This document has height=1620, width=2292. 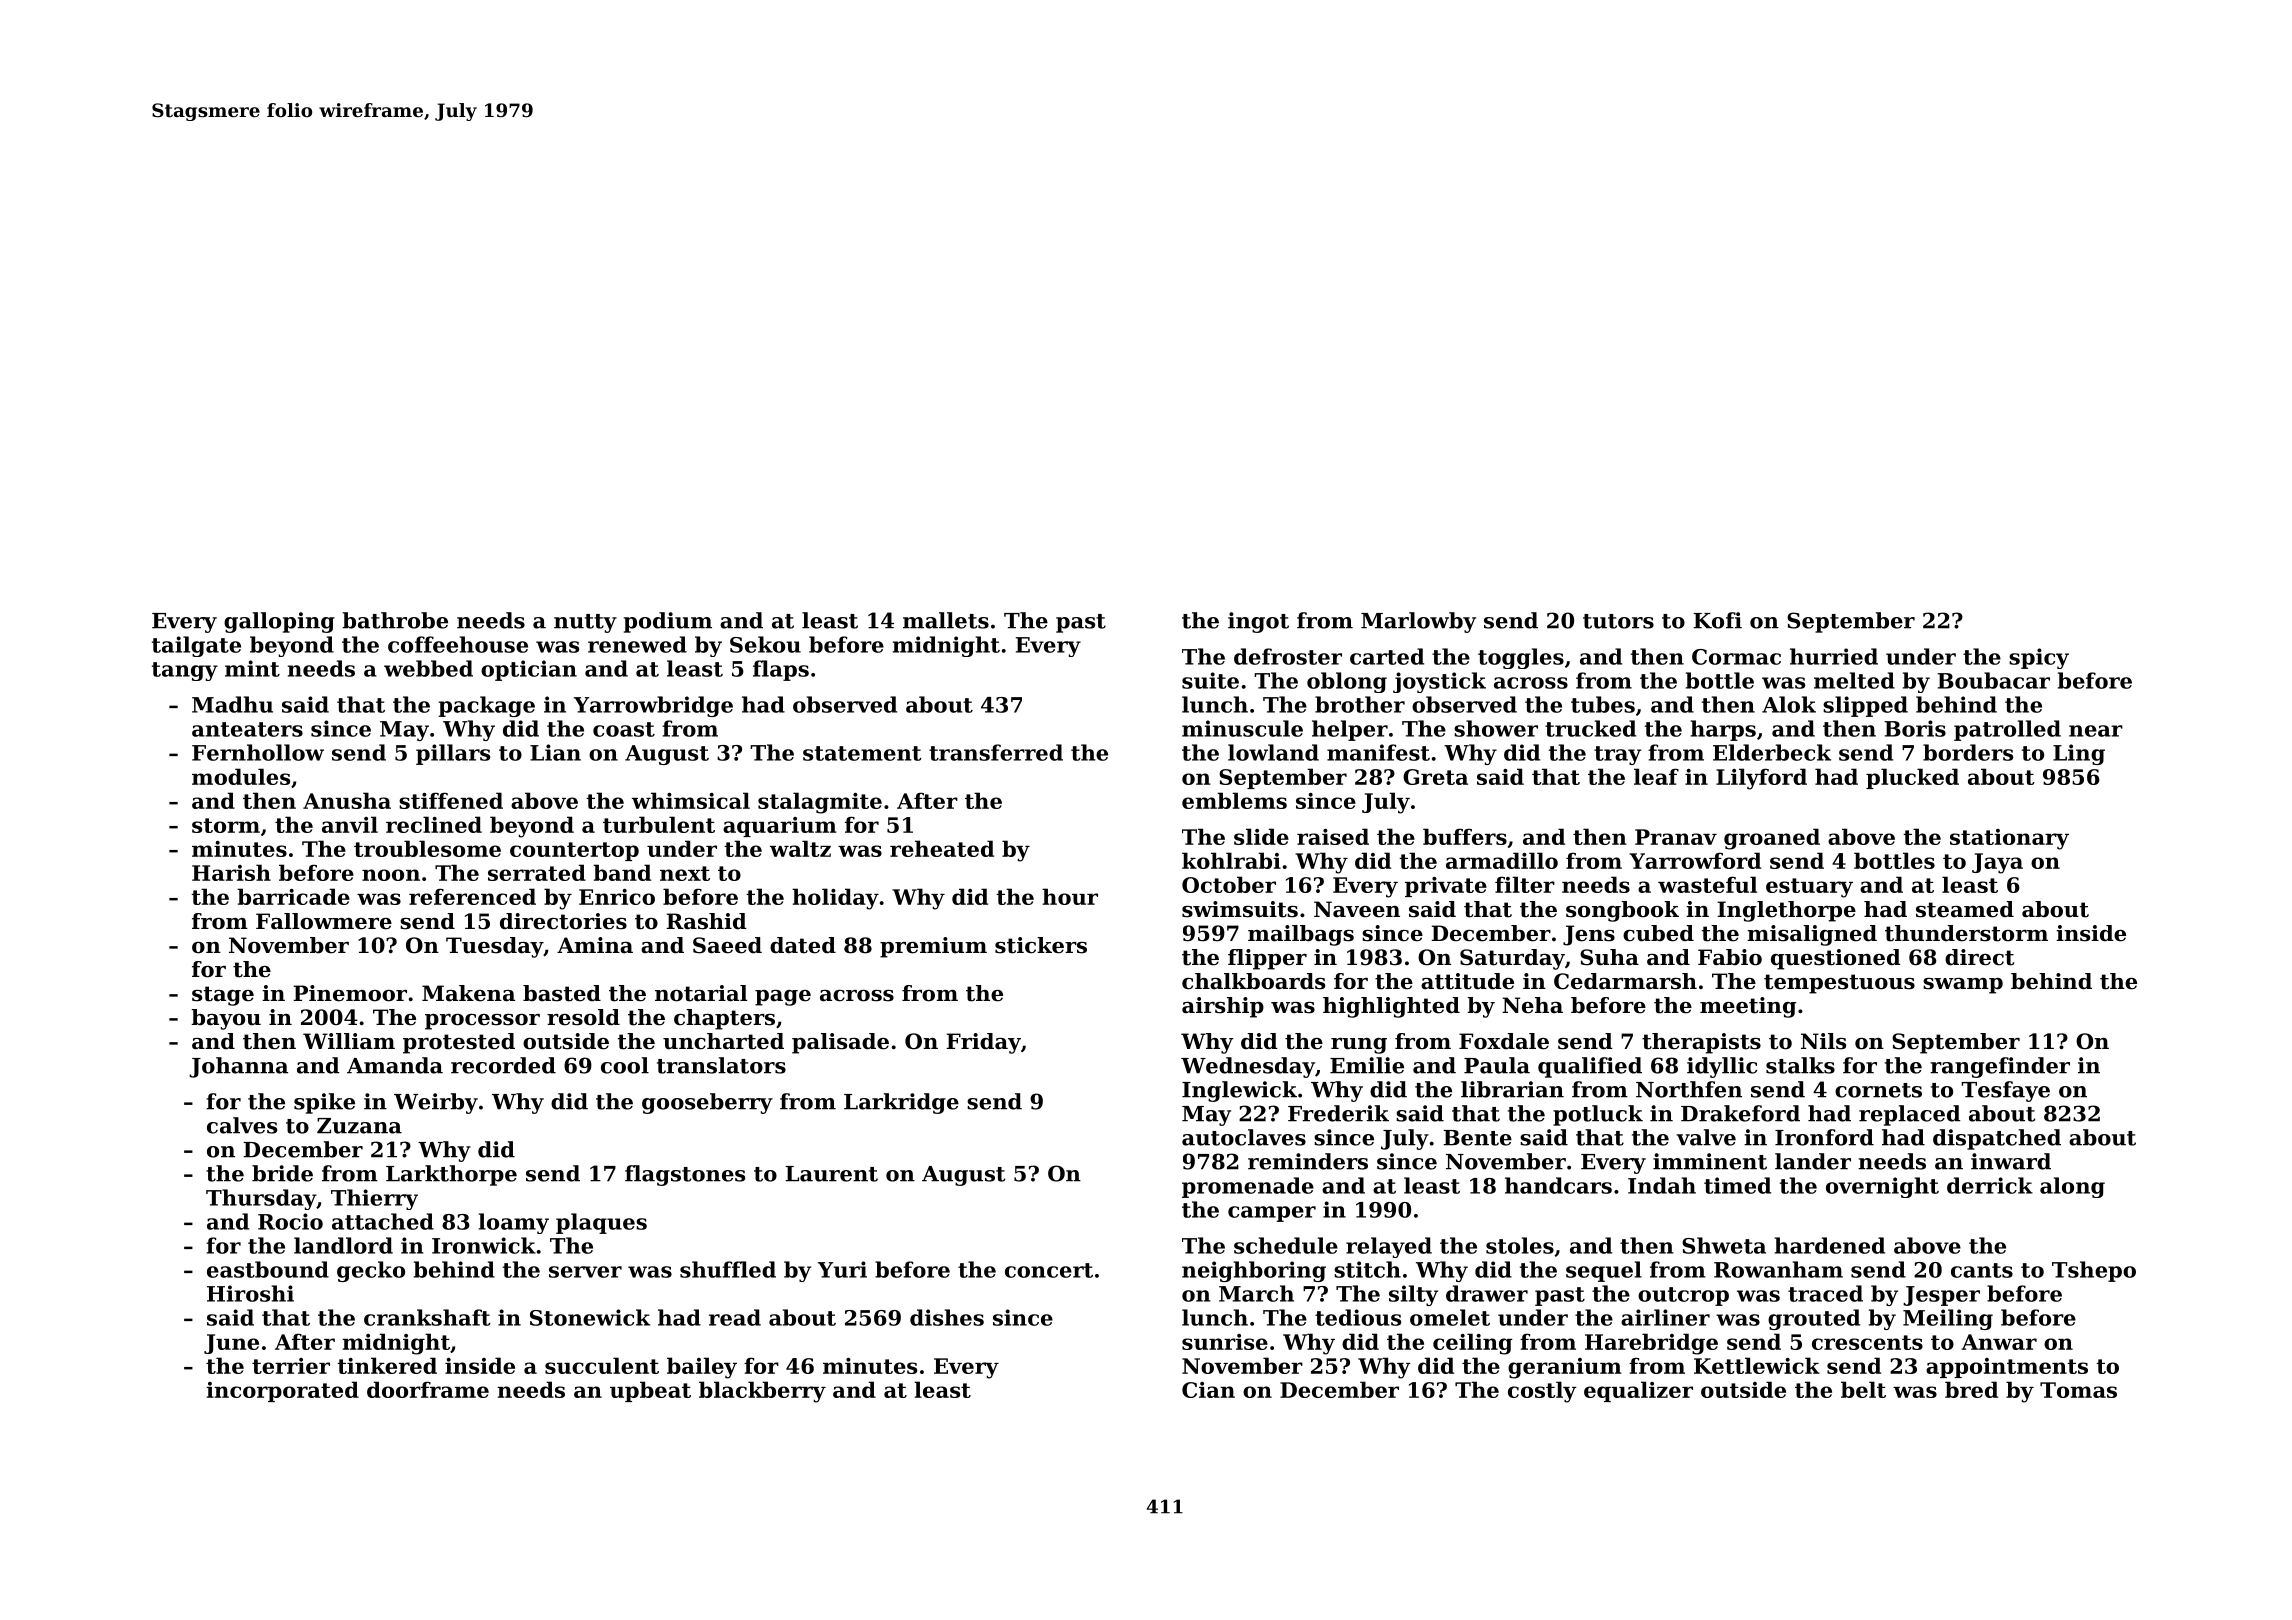 What do you see at coordinates (574, 851) in the document?
I see `countertop` at bounding box center [574, 851].
